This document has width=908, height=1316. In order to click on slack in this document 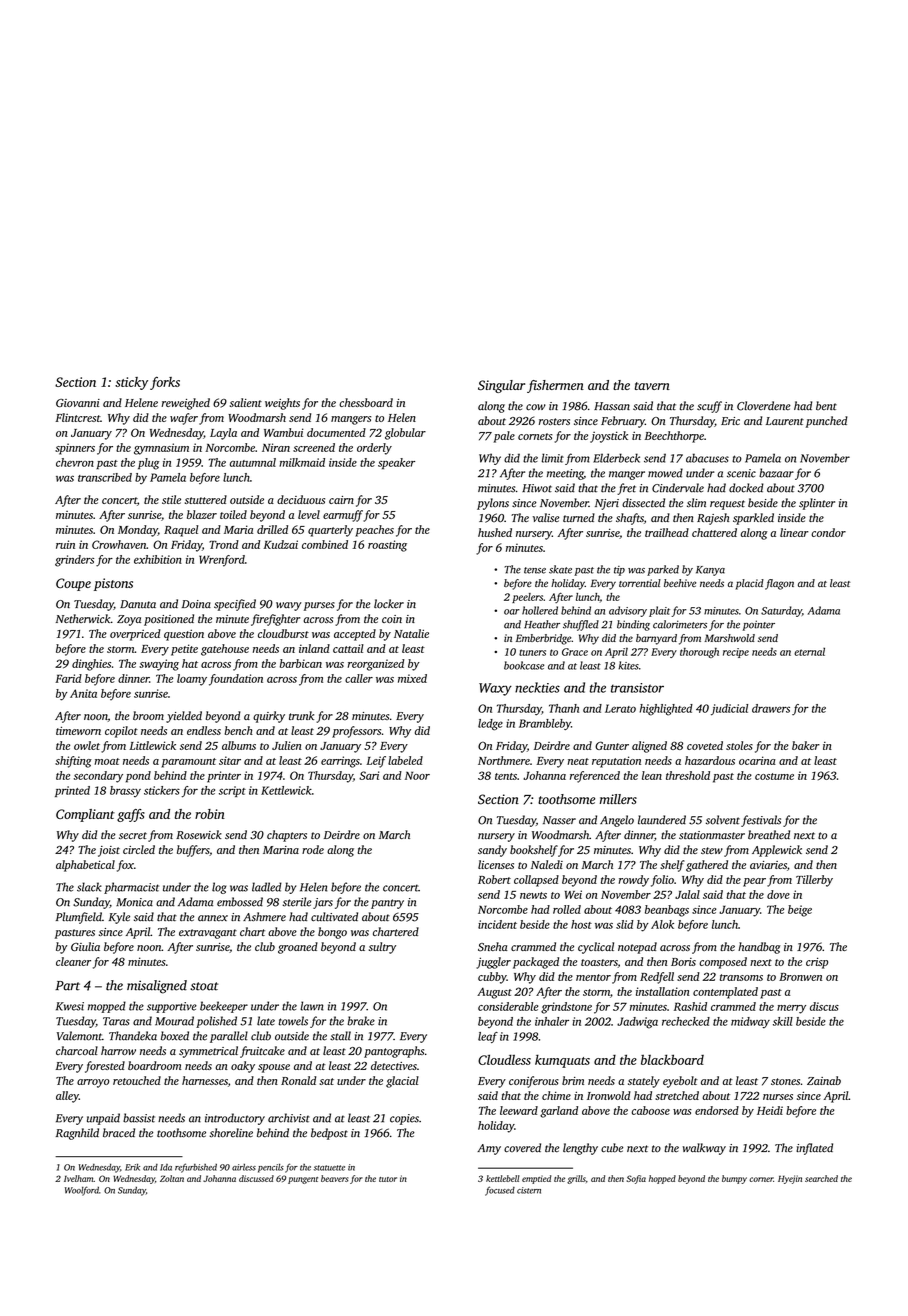, I will do `click(89, 887)`.
